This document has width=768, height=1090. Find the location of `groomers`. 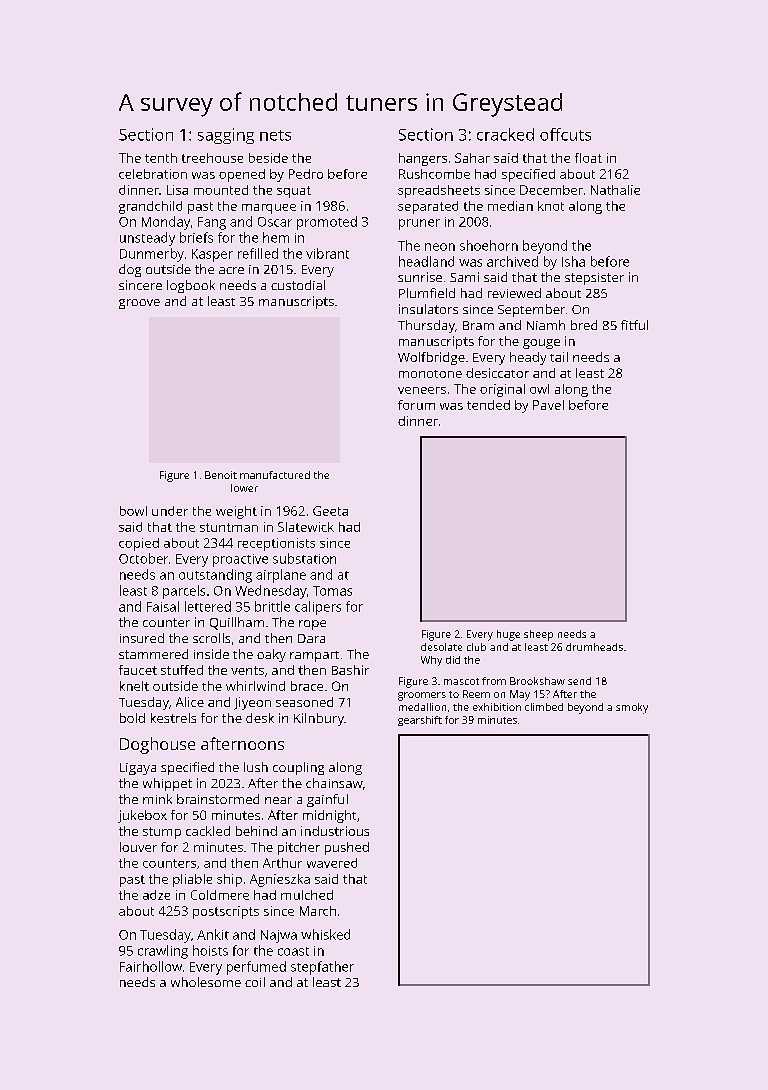

groomers is located at coordinates (422, 696).
